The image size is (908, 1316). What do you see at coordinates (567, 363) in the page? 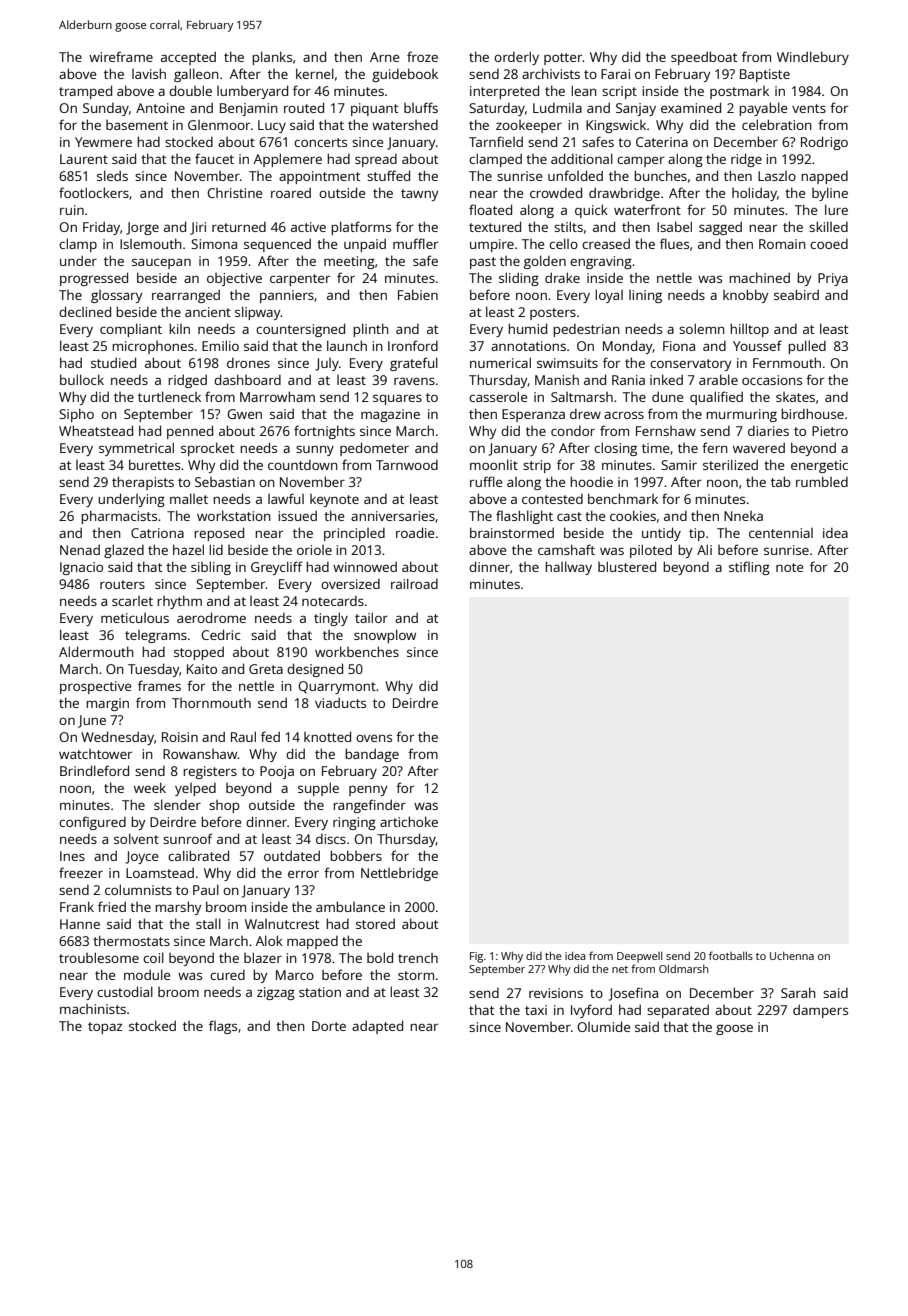
I see `swimsuits` at bounding box center [567, 363].
